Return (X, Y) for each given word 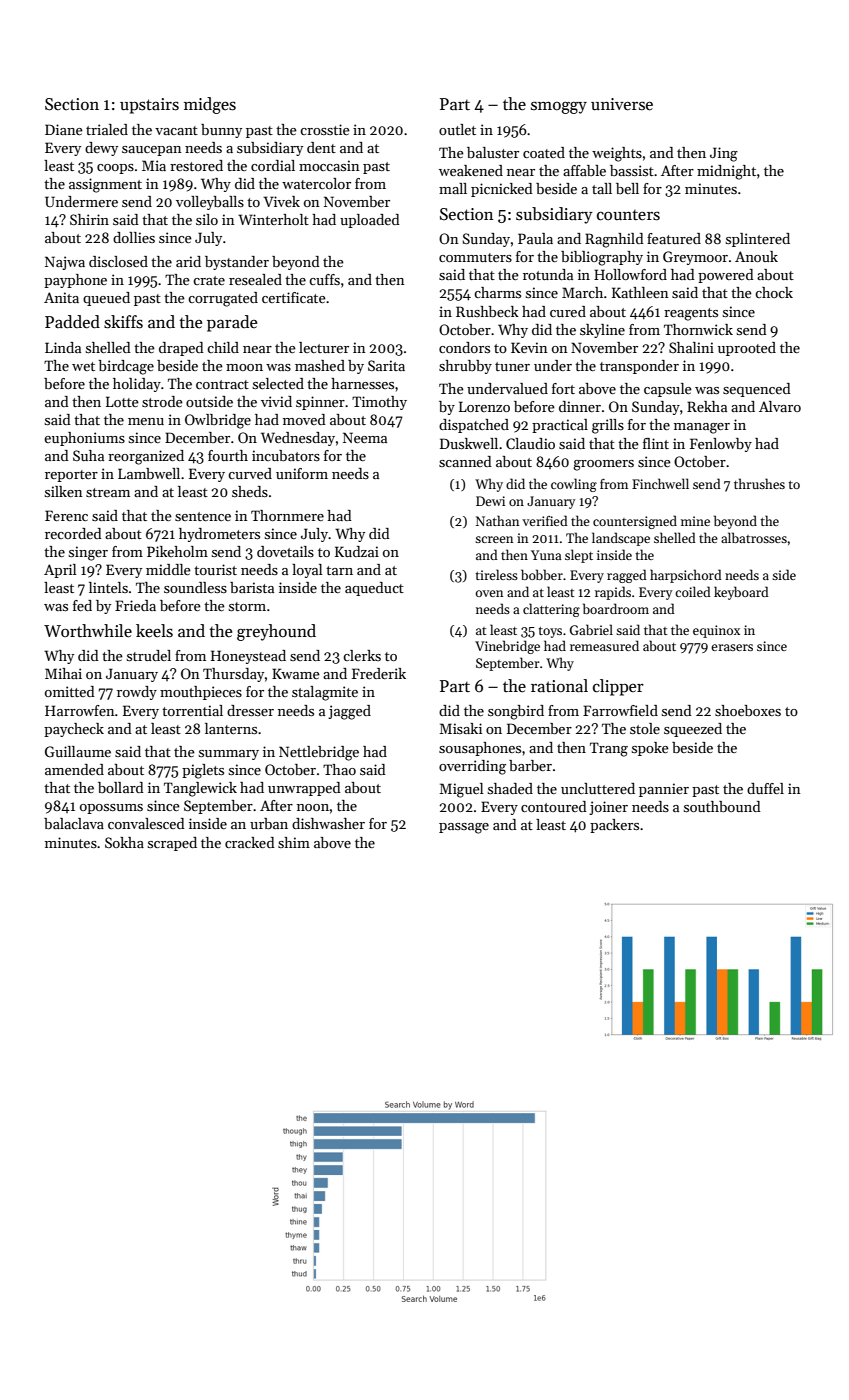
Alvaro (780, 406)
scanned (465, 461)
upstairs (149, 106)
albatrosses (754, 537)
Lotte (122, 401)
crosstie (325, 129)
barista (252, 587)
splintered (758, 240)
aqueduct (374, 589)
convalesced (146, 823)
